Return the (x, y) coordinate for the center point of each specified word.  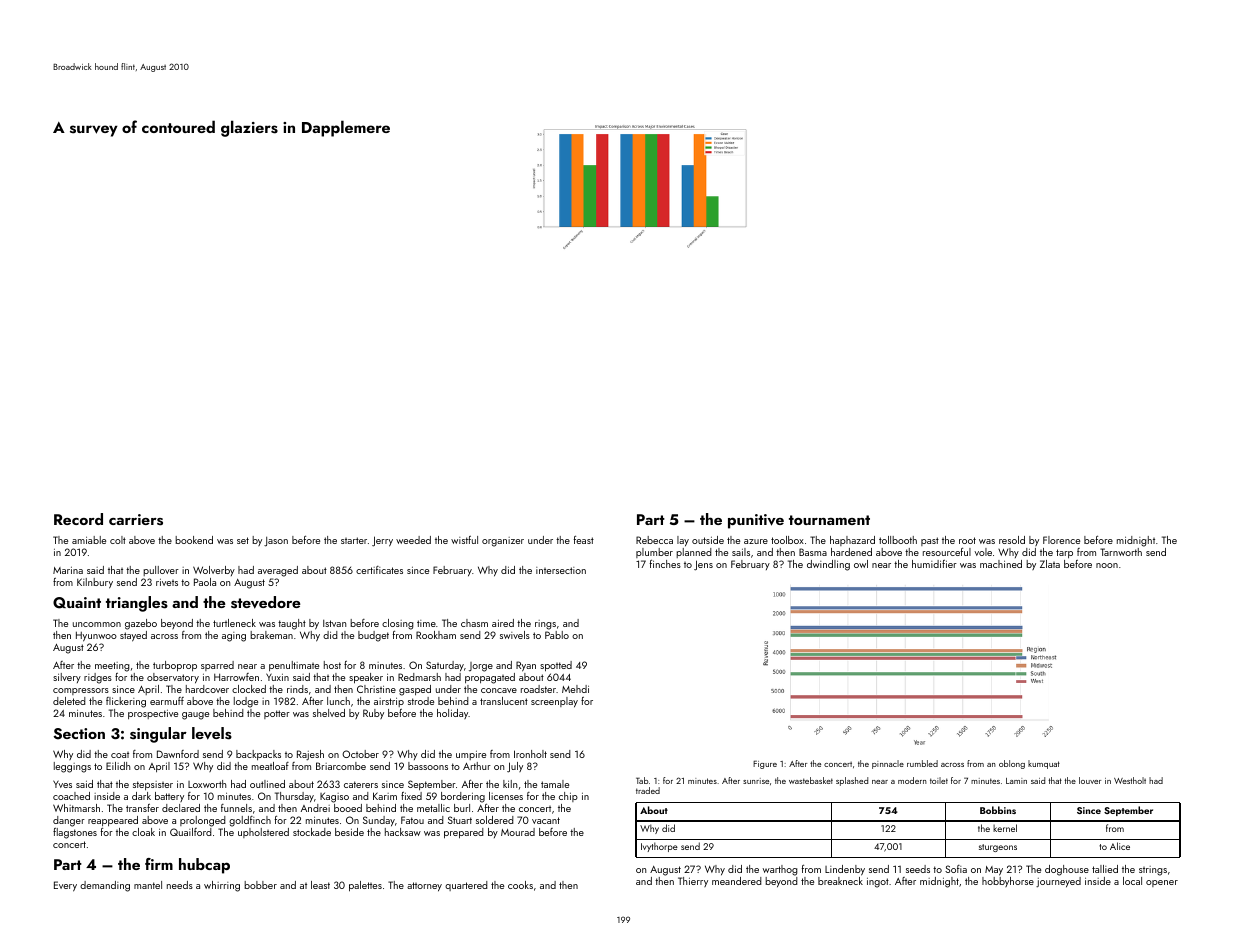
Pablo (557, 635)
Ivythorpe (659, 847)
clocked (249, 689)
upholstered (263, 833)
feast (583, 540)
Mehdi (575, 689)
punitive (756, 521)
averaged (278, 571)
